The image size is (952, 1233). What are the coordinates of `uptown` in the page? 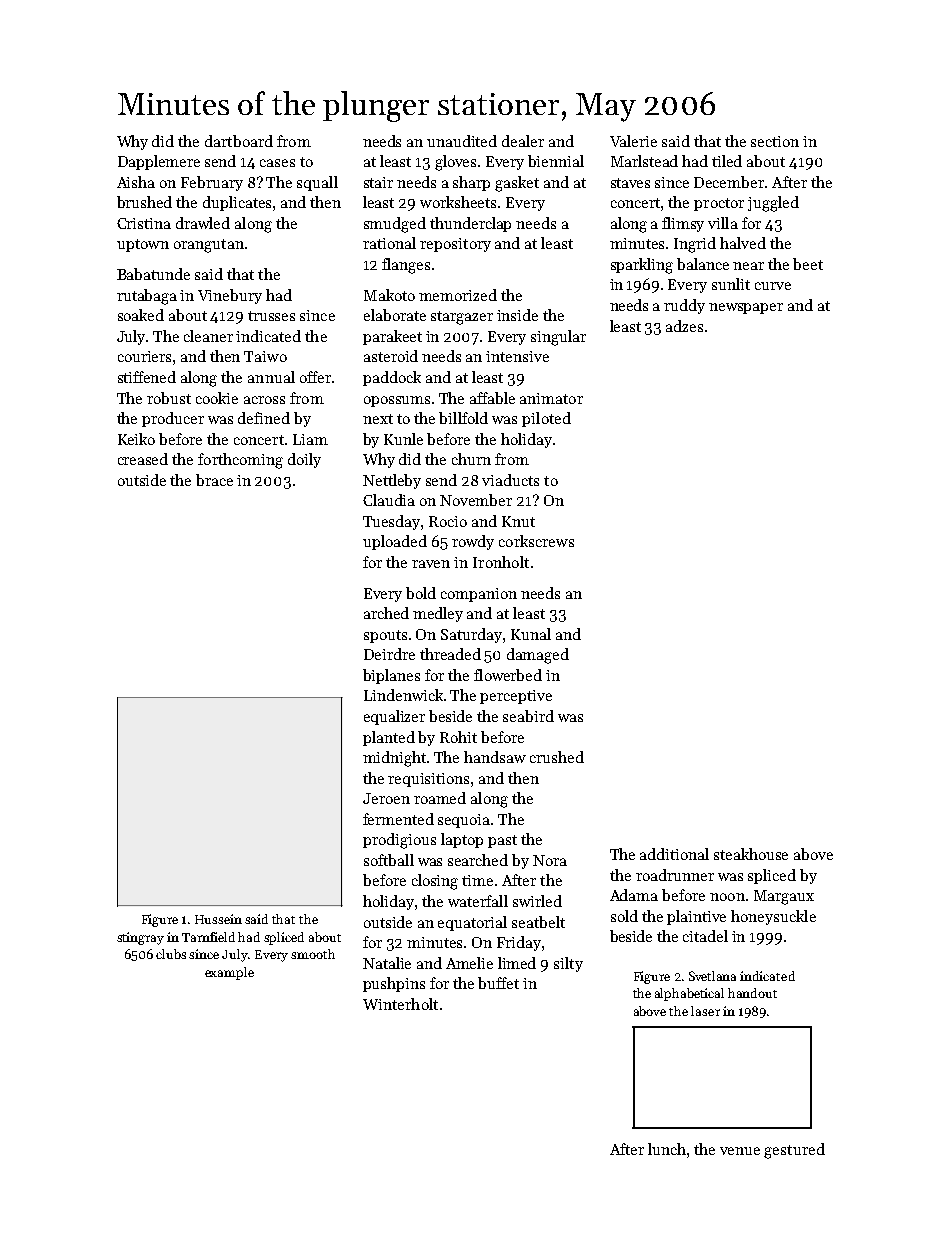 It's located at (143, 245).
